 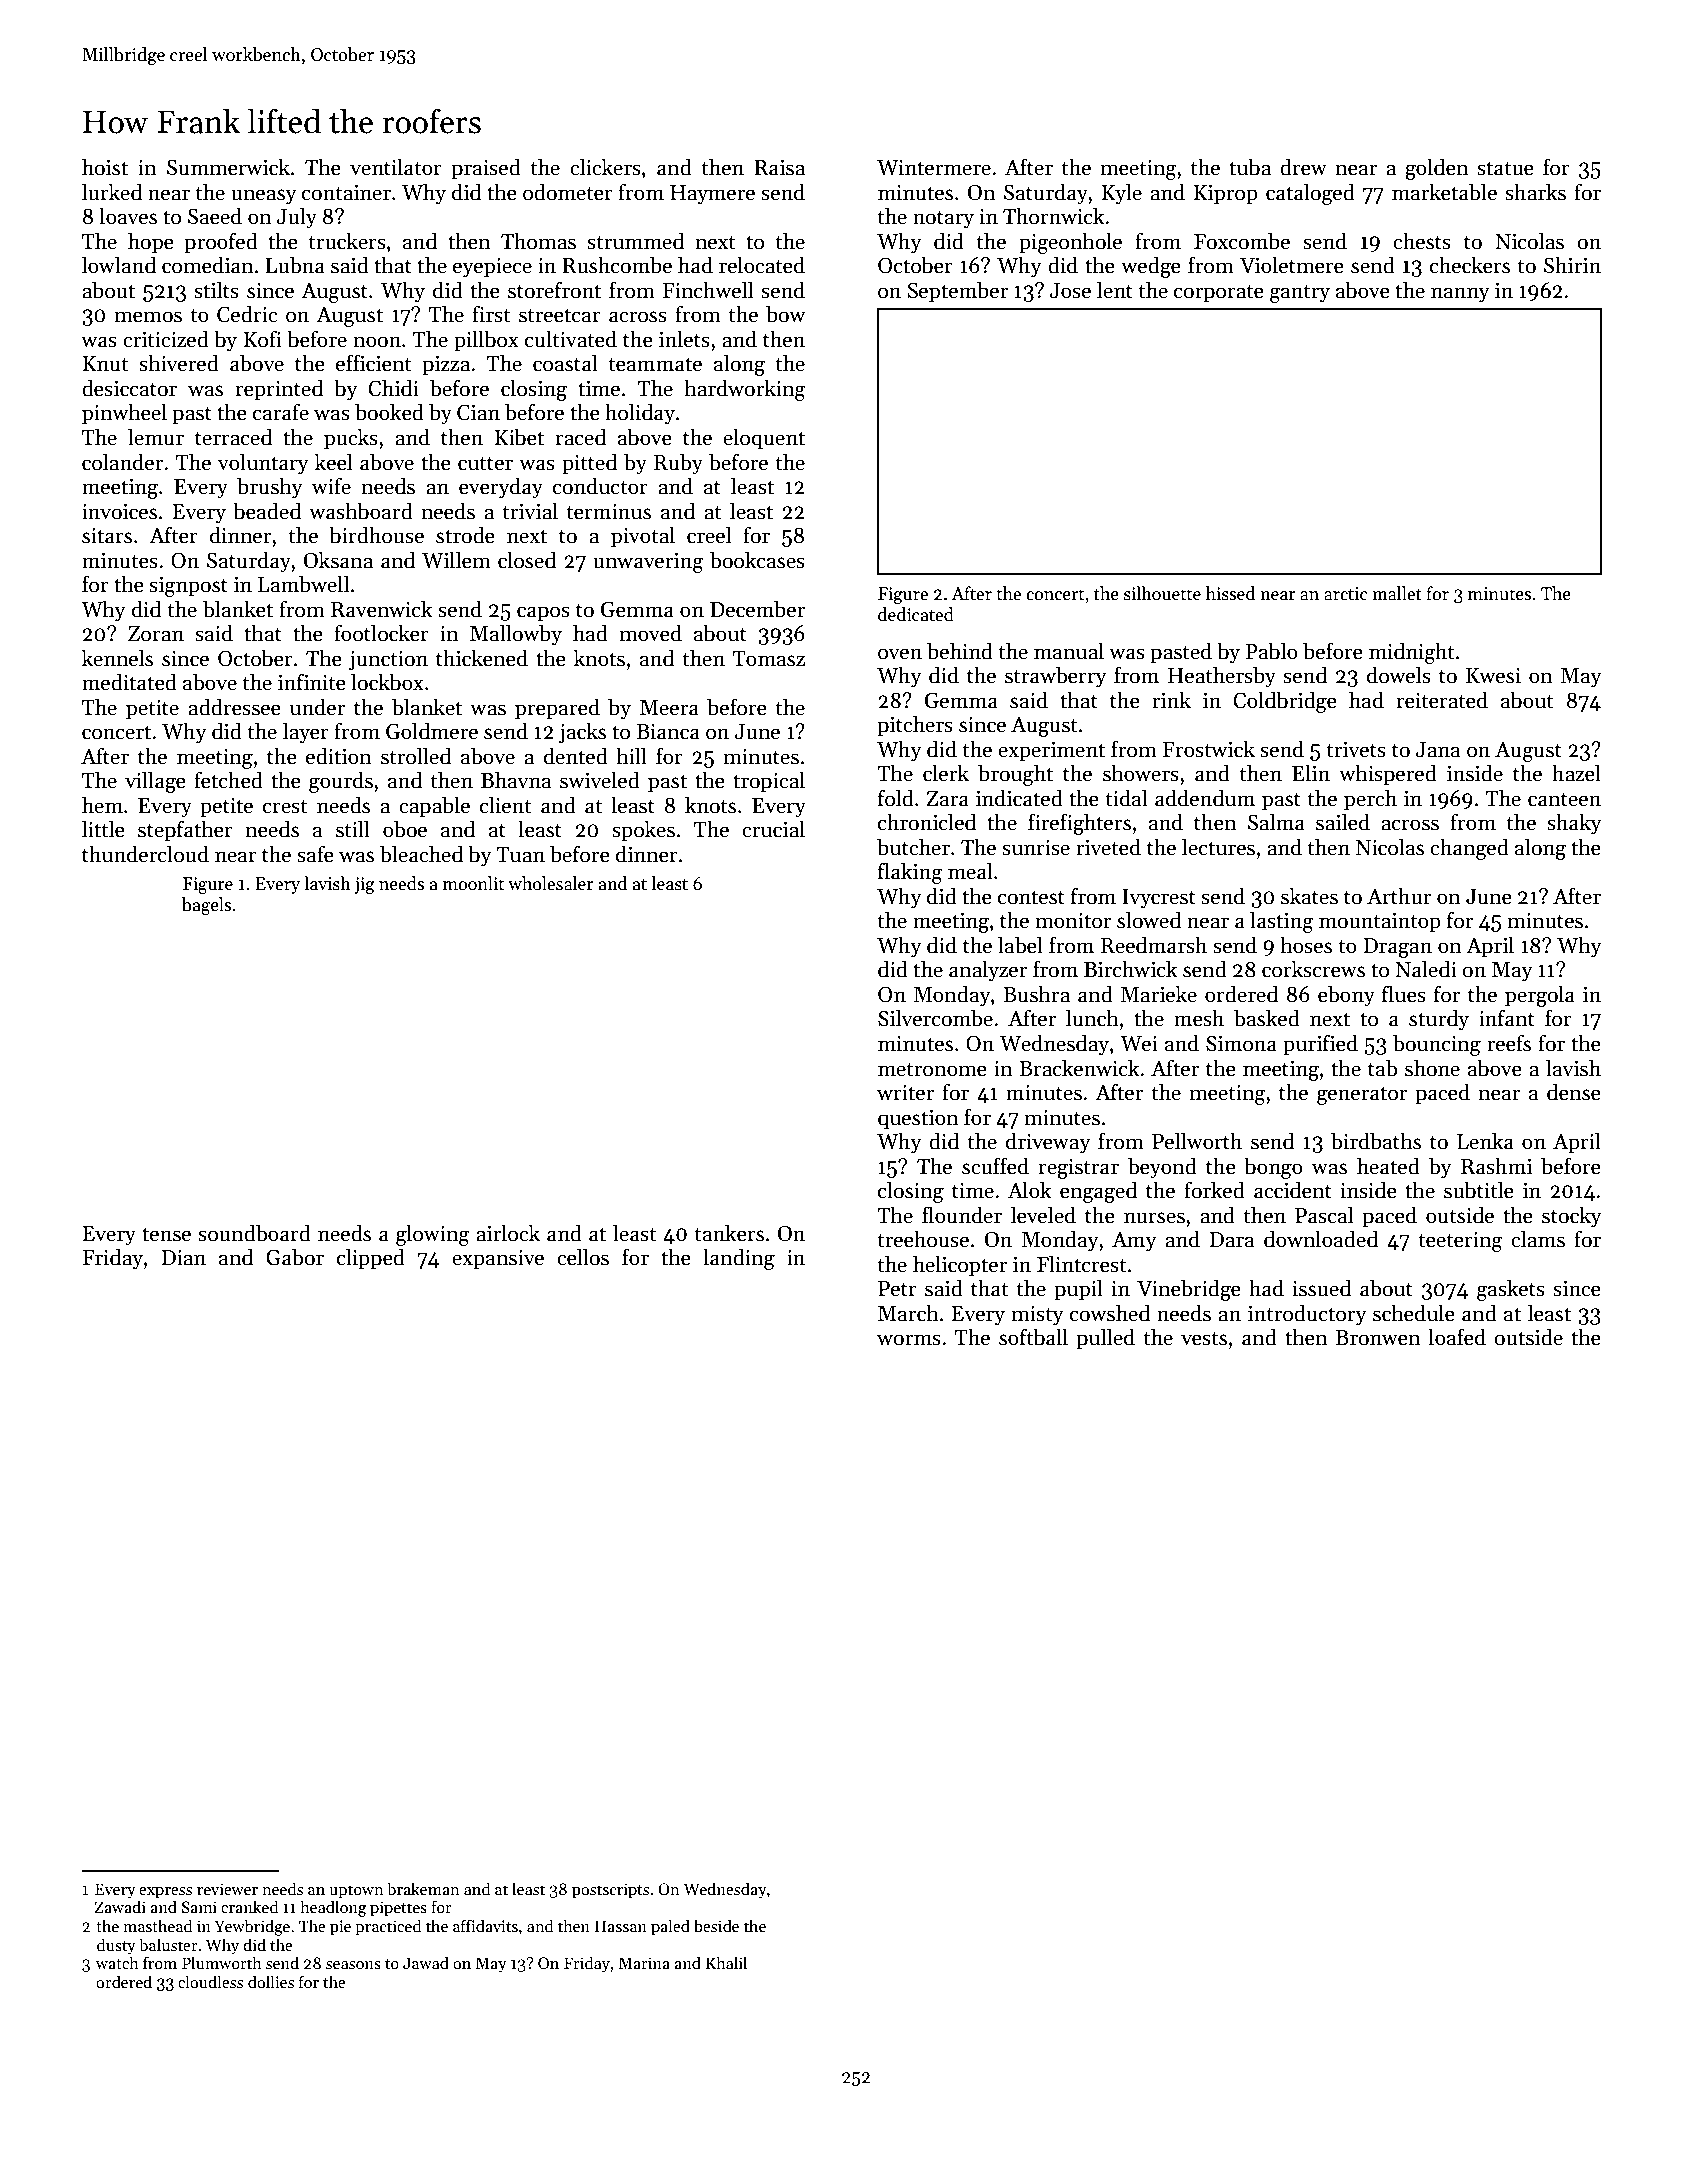 What do you see at coordinates (1204, 1338) in the page?
I see `vests` at bounding box center [1204, 1338].
